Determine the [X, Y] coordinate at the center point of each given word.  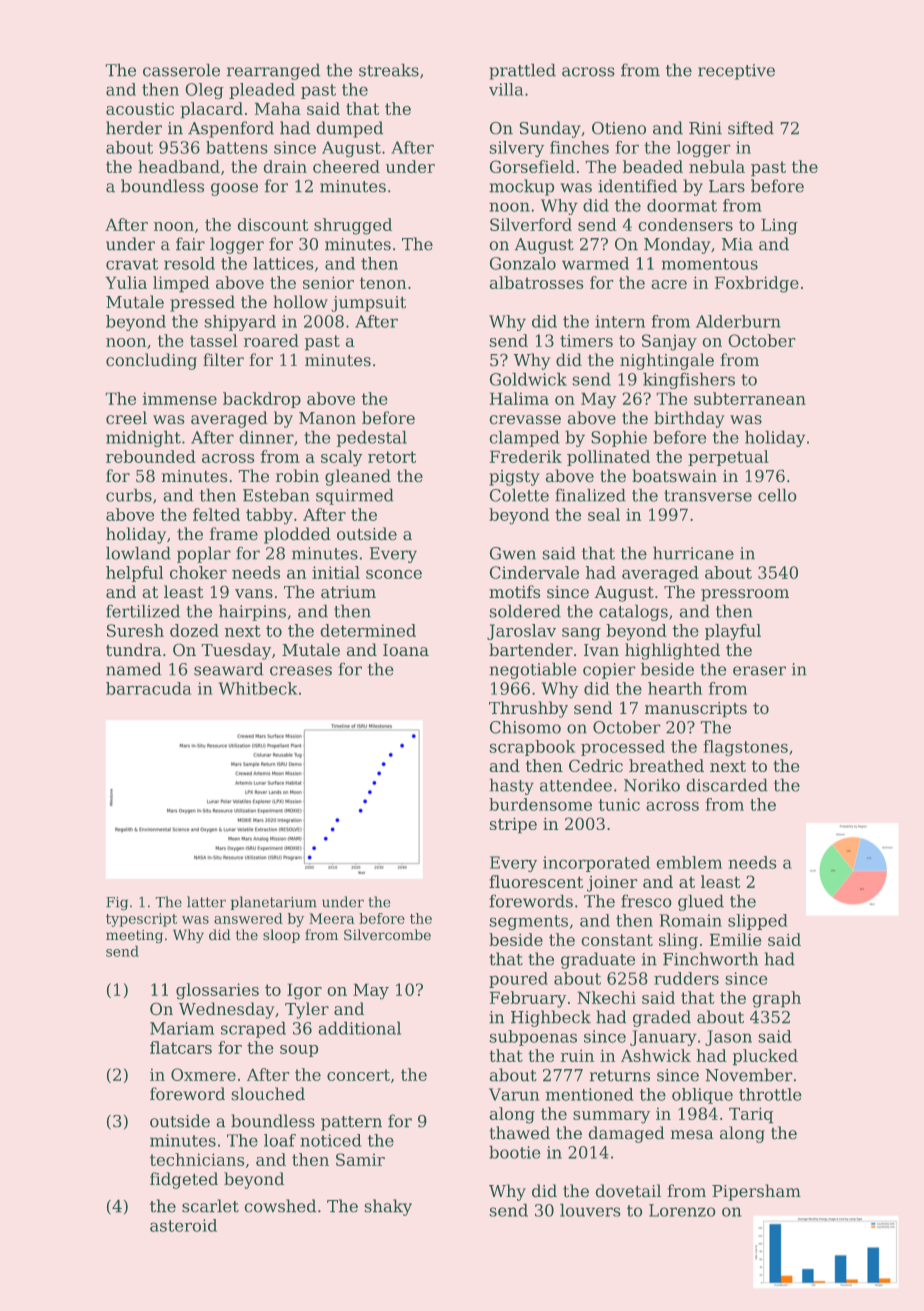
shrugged [353, 226]
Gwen [513, 553]
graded [662, 1018]
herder [134, 127]
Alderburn [738, 321]
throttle [770, 1094]
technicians [197, 1159]
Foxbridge [757, 284]
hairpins [252, 613]
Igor [304, 991]
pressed [202, 303]
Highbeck [551, 1018]
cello [777, 495]
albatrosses [536, 282]
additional [360, 1028]
